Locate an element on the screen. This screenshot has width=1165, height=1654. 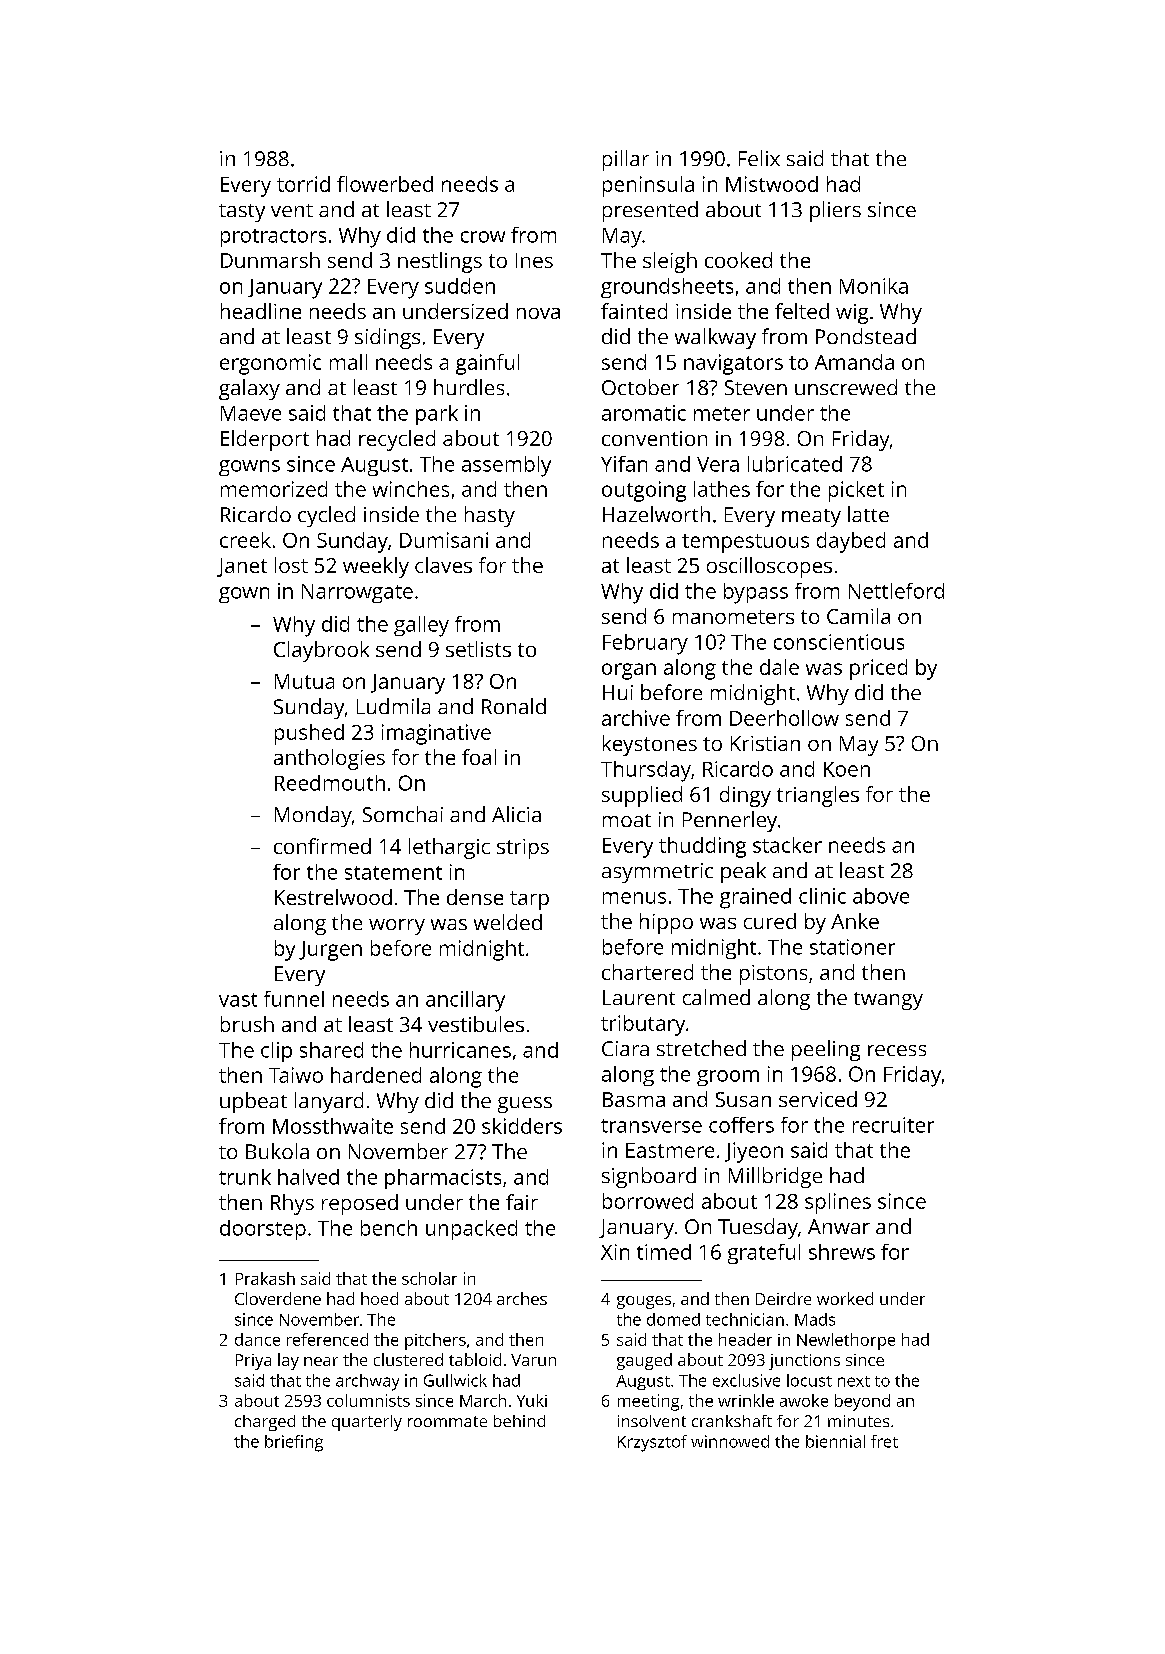
February is located at coordinates (645, 644).
